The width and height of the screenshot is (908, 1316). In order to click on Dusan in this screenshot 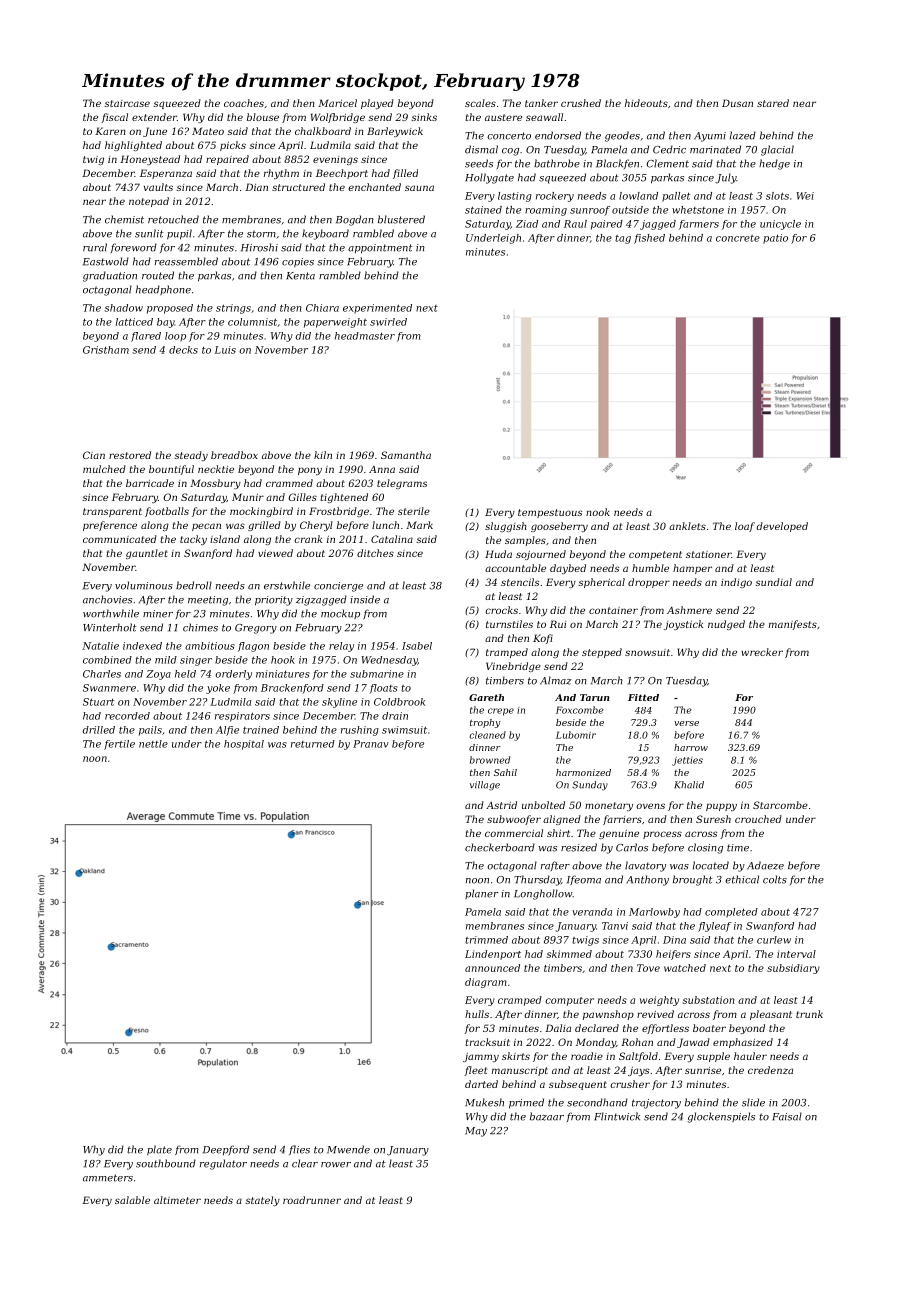, I will do `click(737, 103)`.
